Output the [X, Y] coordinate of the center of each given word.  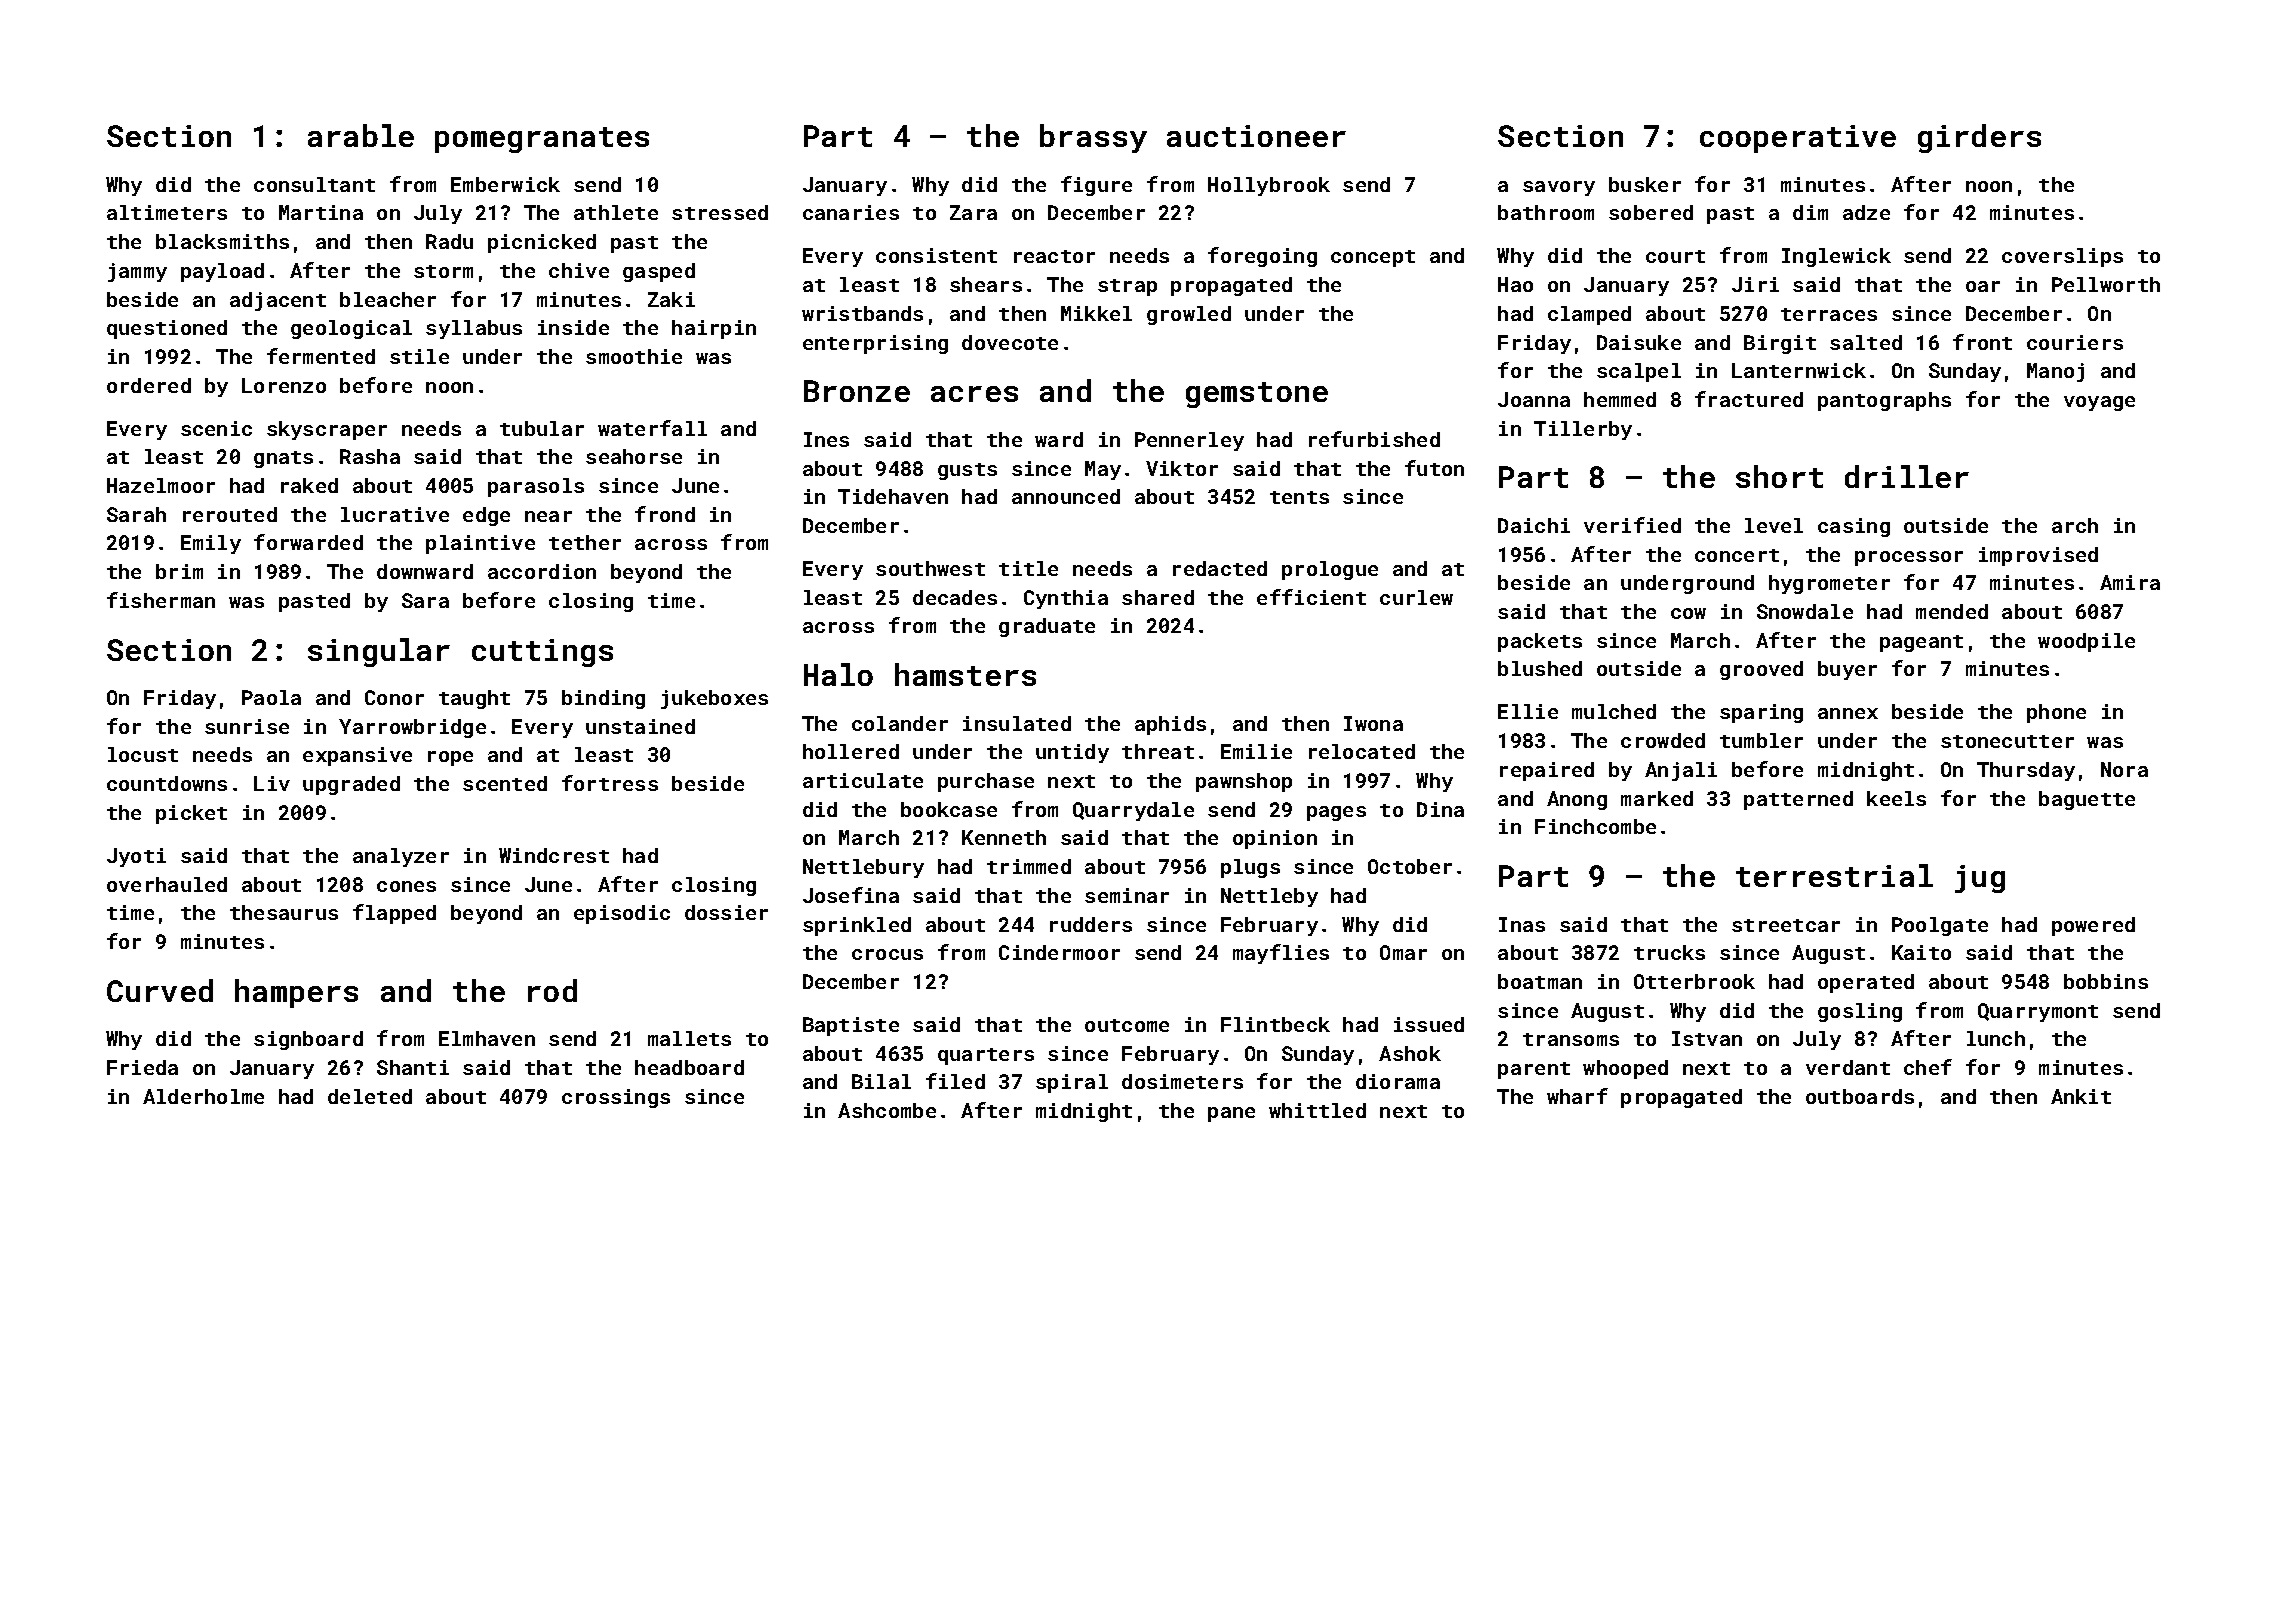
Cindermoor [1059, 952]
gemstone [1257, 395]
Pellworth [2106, 284]
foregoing [1262, 257]
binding [603, 699]
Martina [321, 212]
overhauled [167, 884]
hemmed [1620, 399]
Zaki [671, 299]
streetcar [1786, 925]
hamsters [965, 674]
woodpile [2086, 642]
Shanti [413, 1067]
